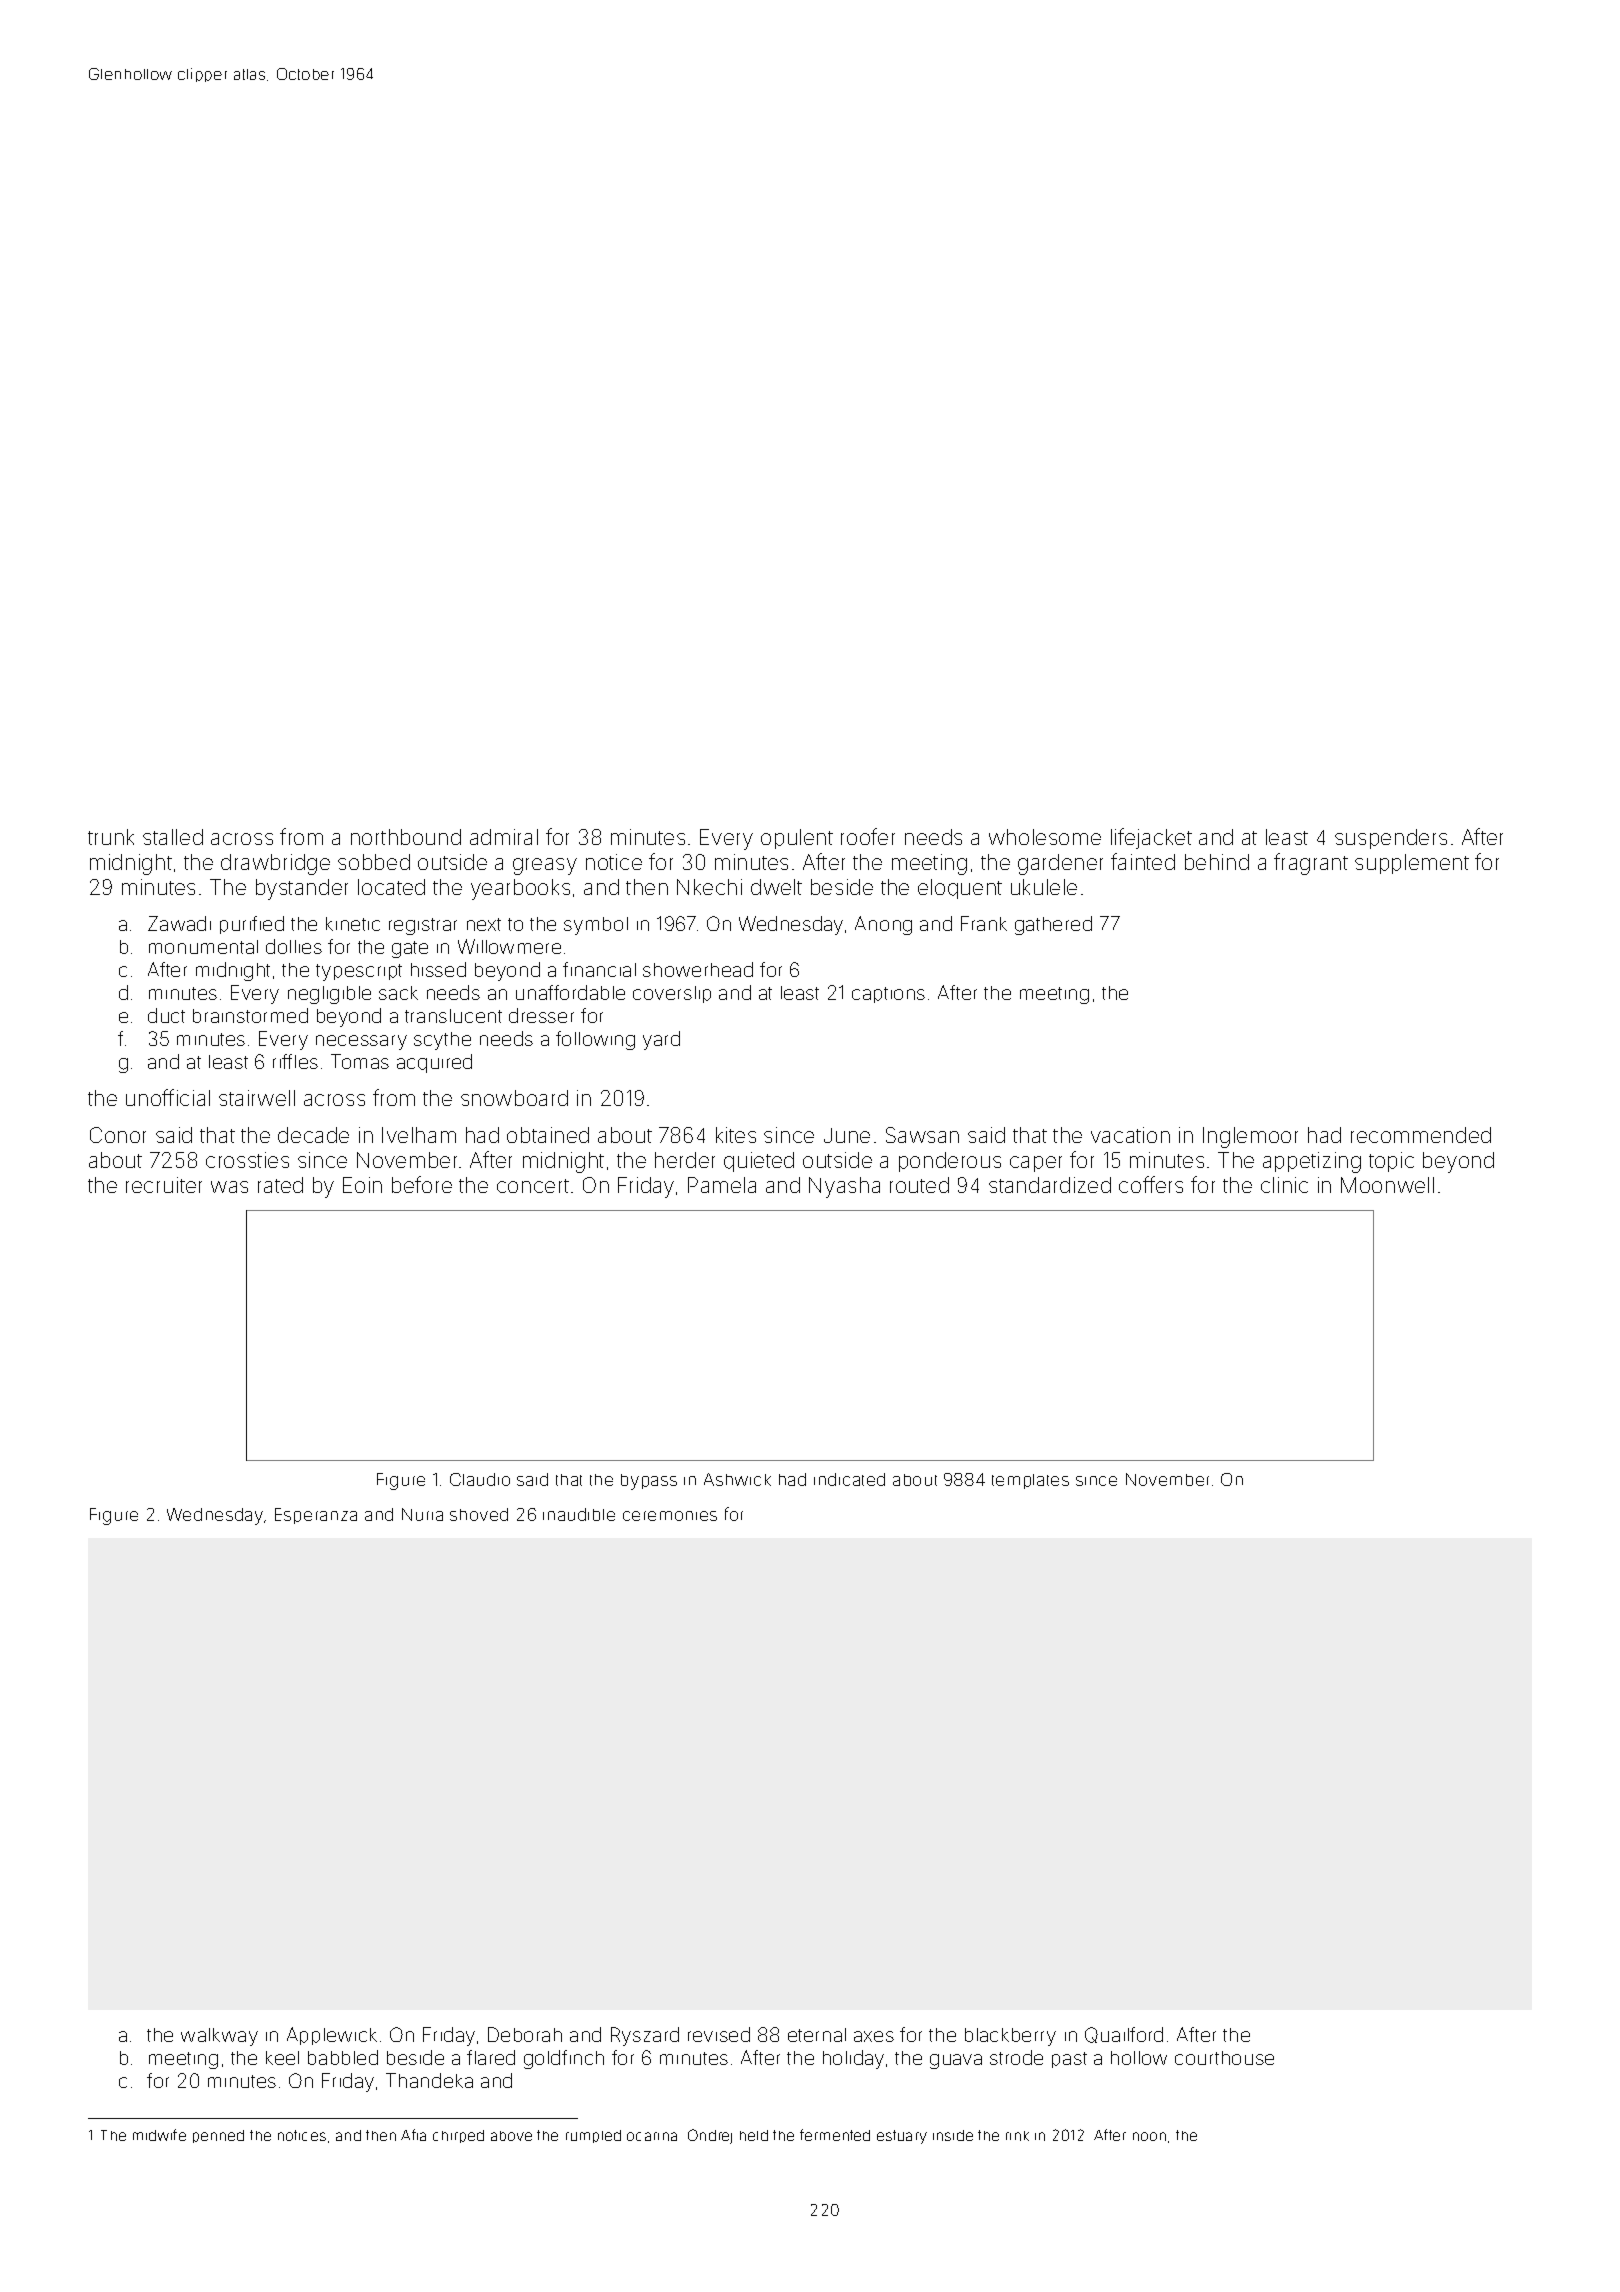 Image resolution: width=1620 pixels, height=2292 pixels. I want to click on revised, so click(719, 2034).
